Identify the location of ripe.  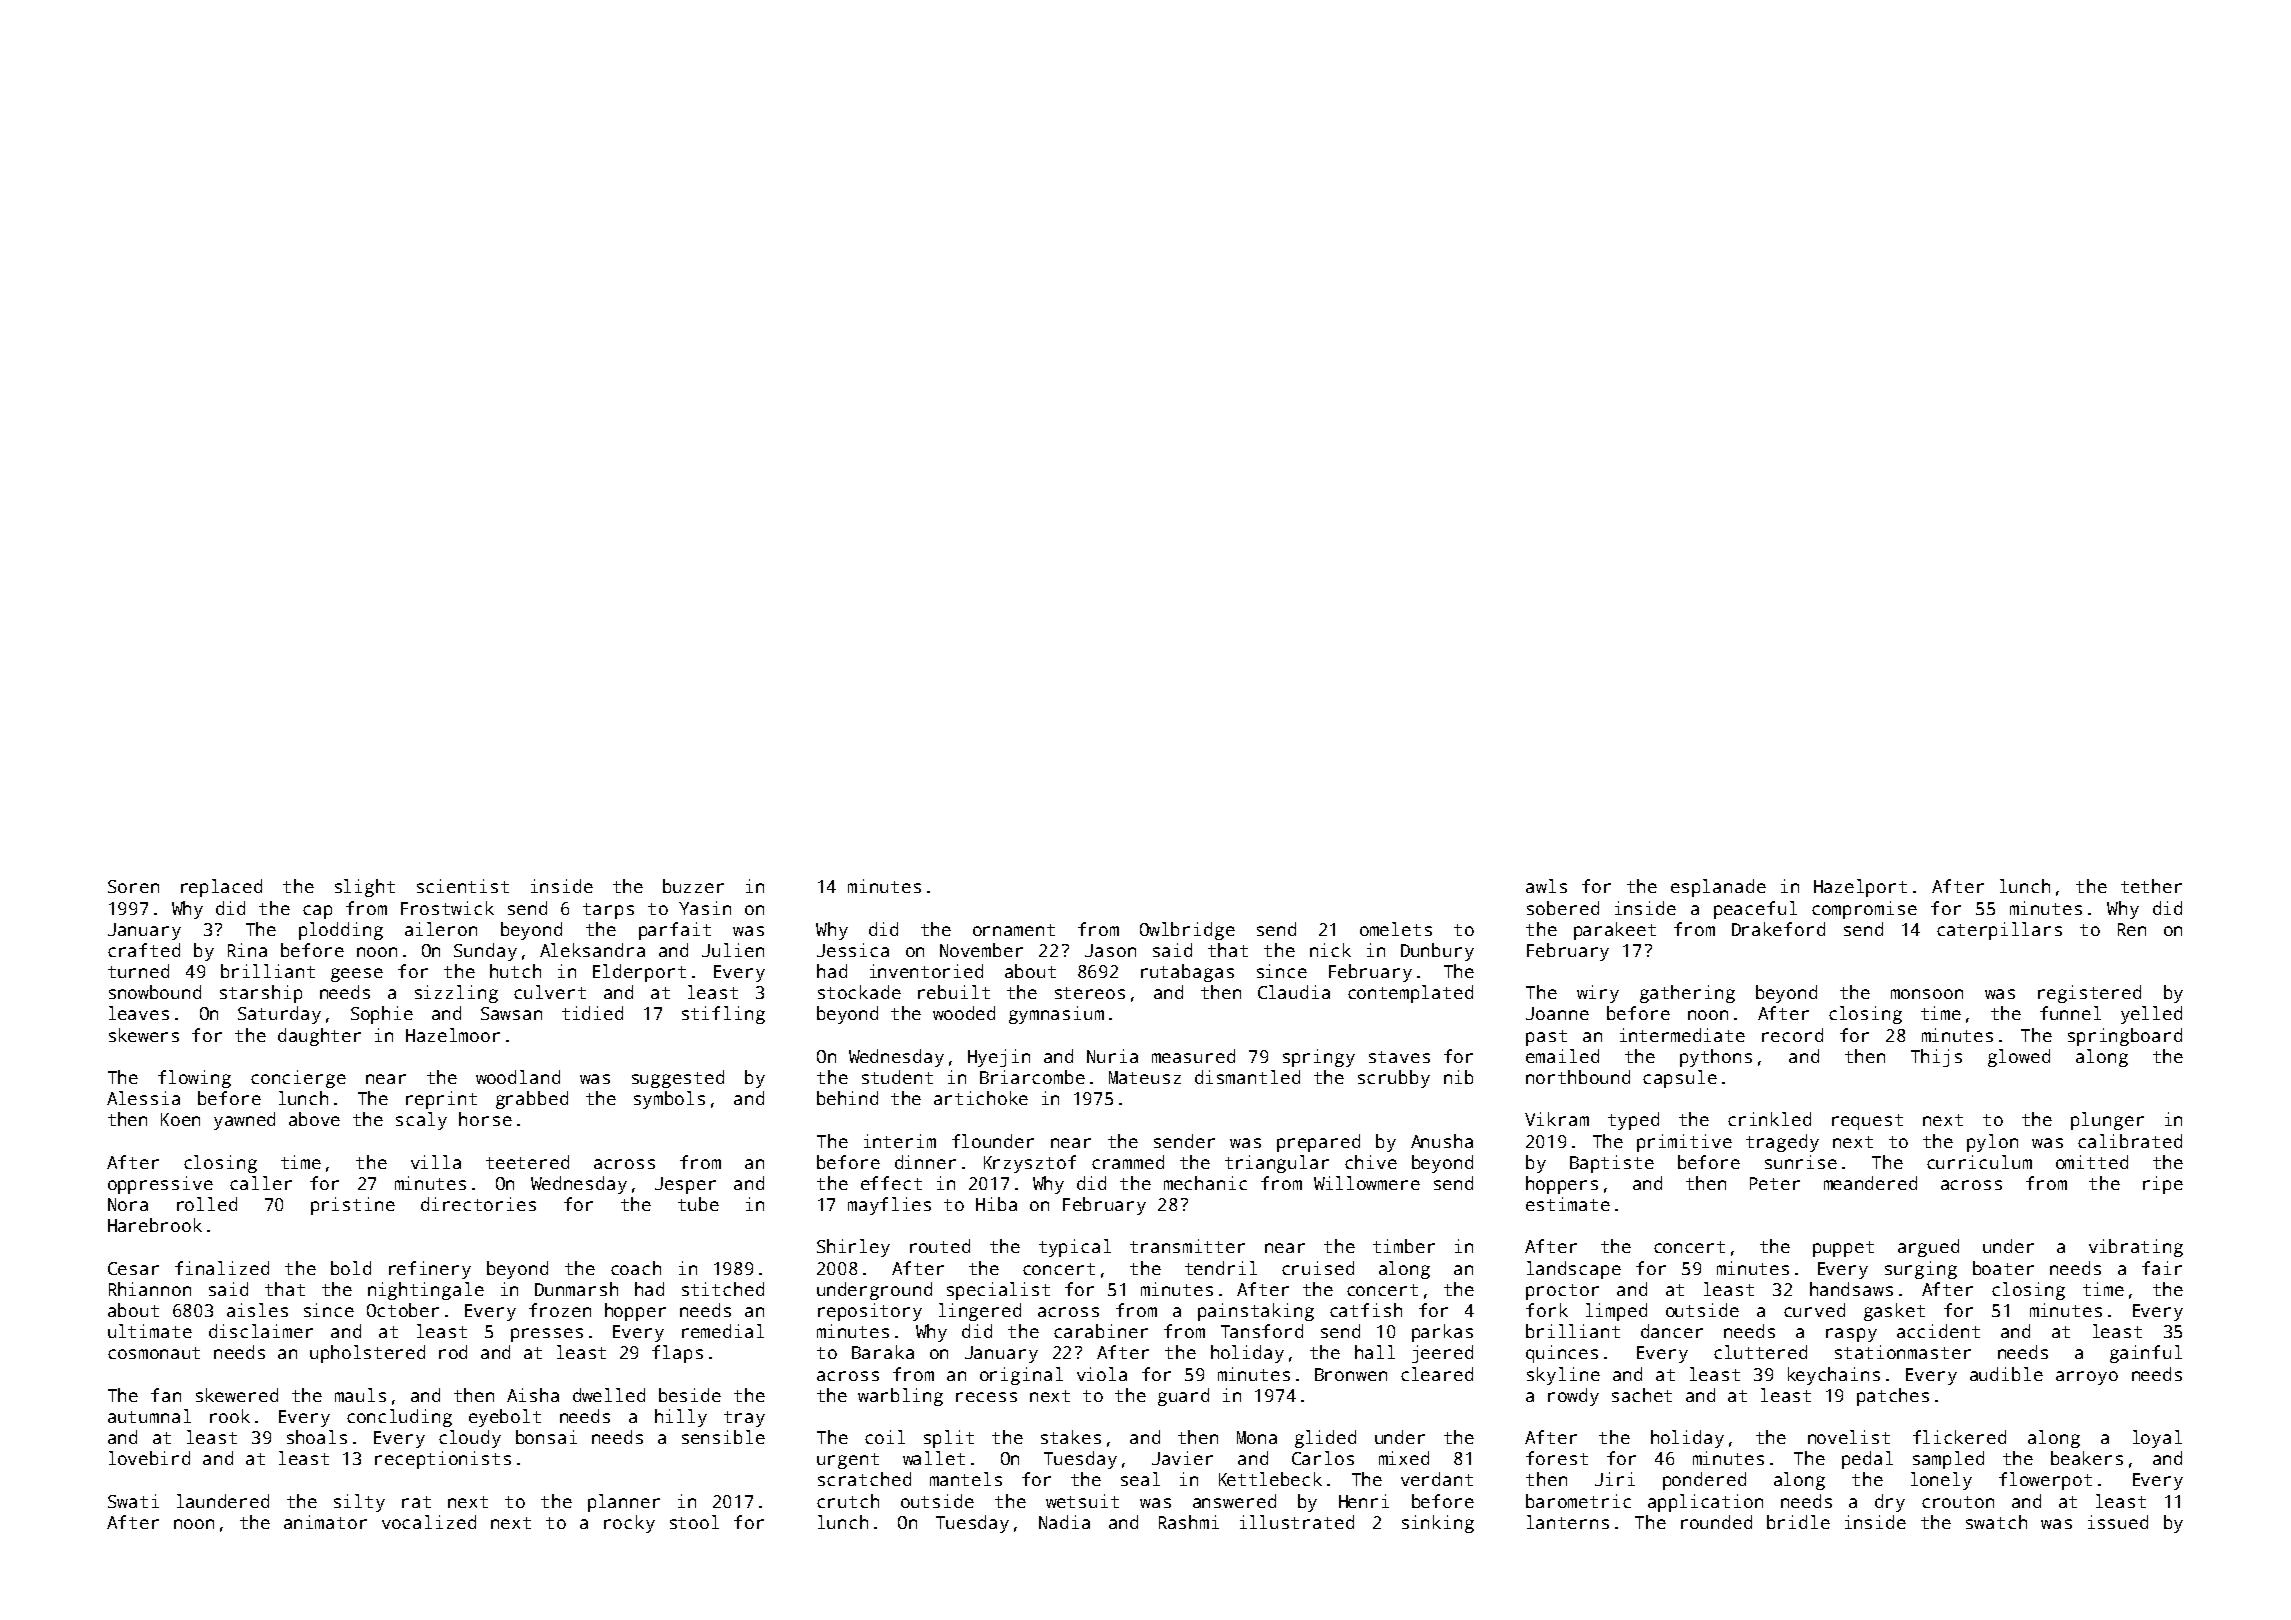
(2163, 1185).
